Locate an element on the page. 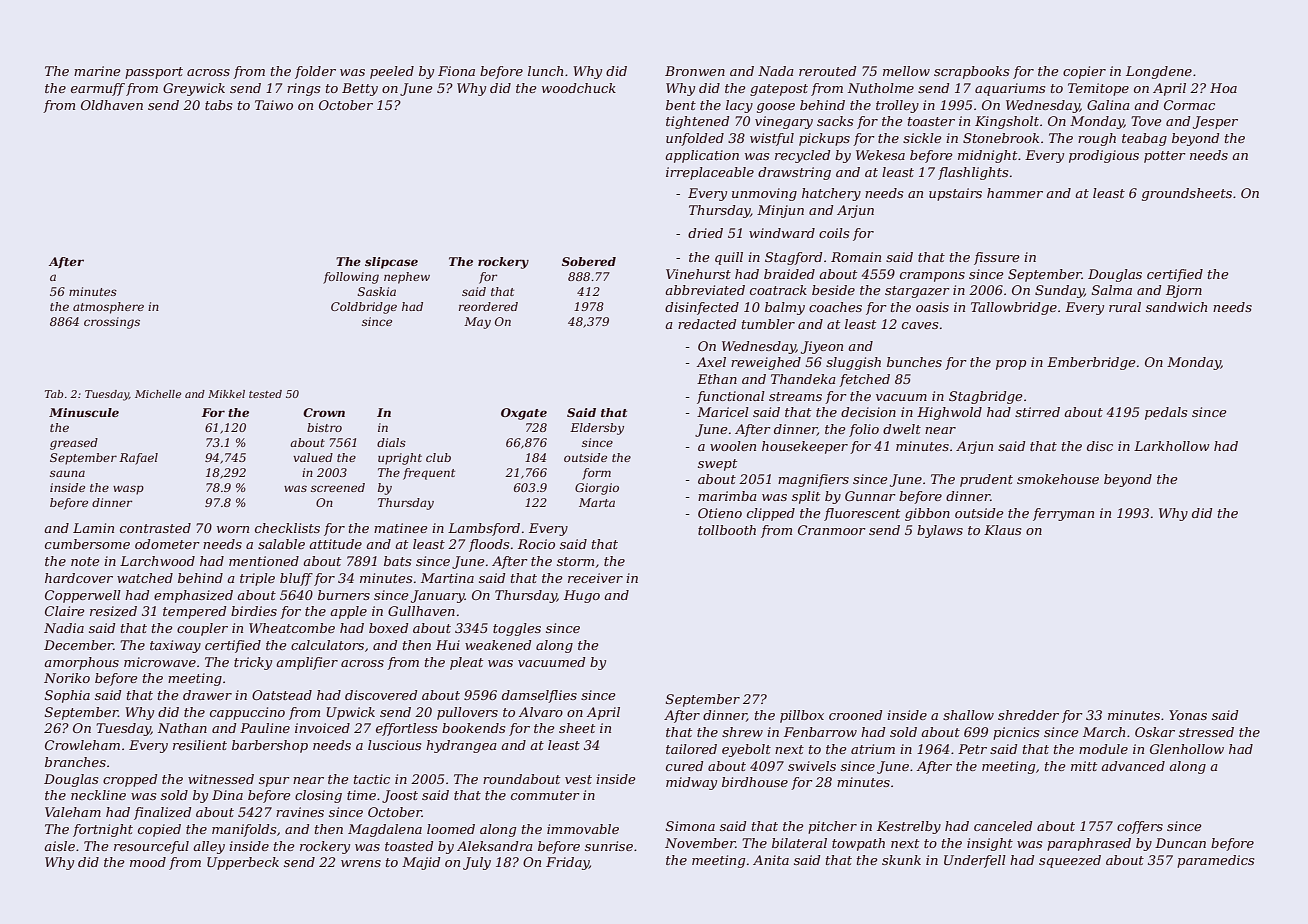 Image resolution: width=1308 pixels, height=924 pixels. folder is located at coordinates (315, 72).
